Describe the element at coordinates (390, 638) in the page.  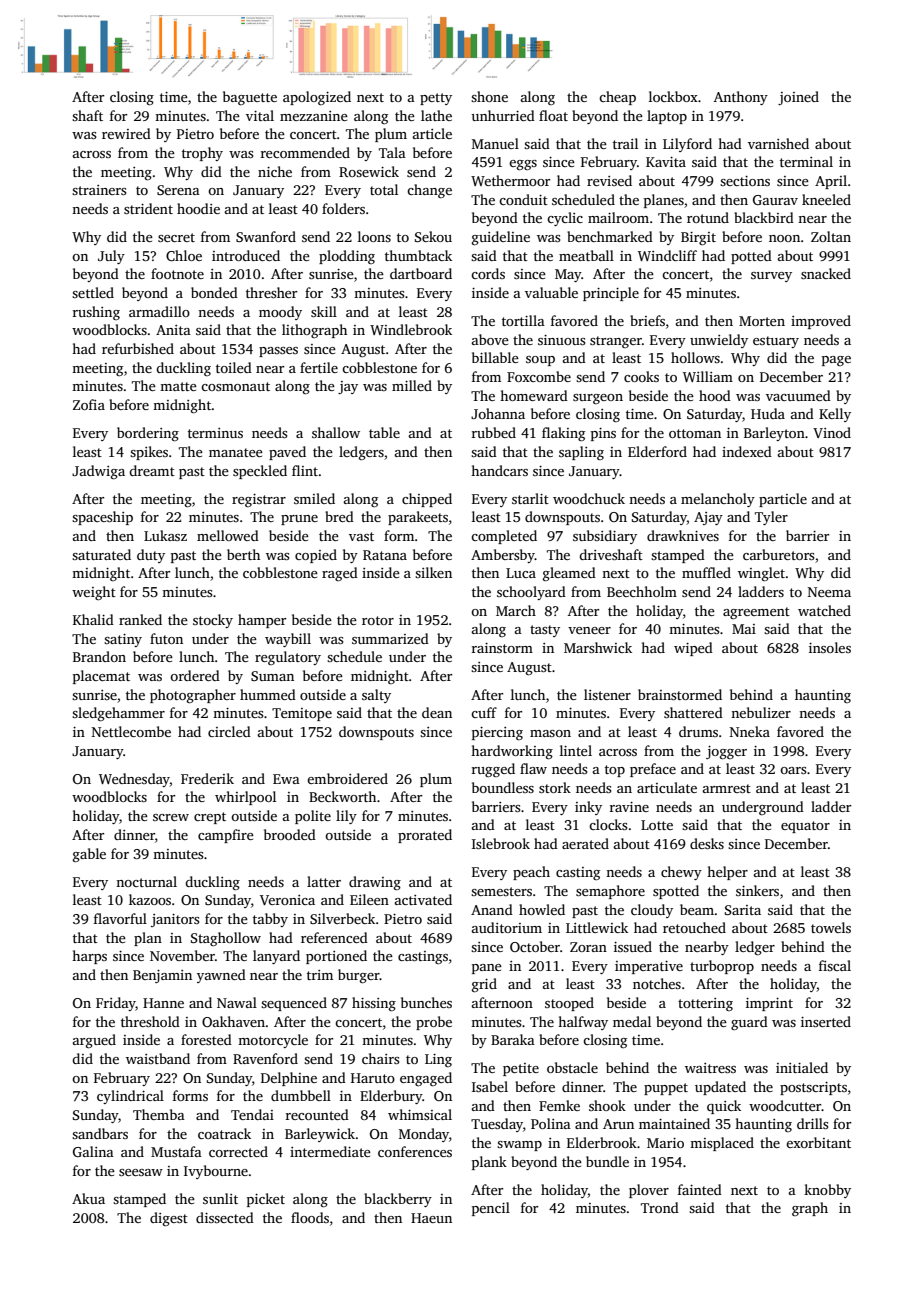
I see `summarized` at that location.
